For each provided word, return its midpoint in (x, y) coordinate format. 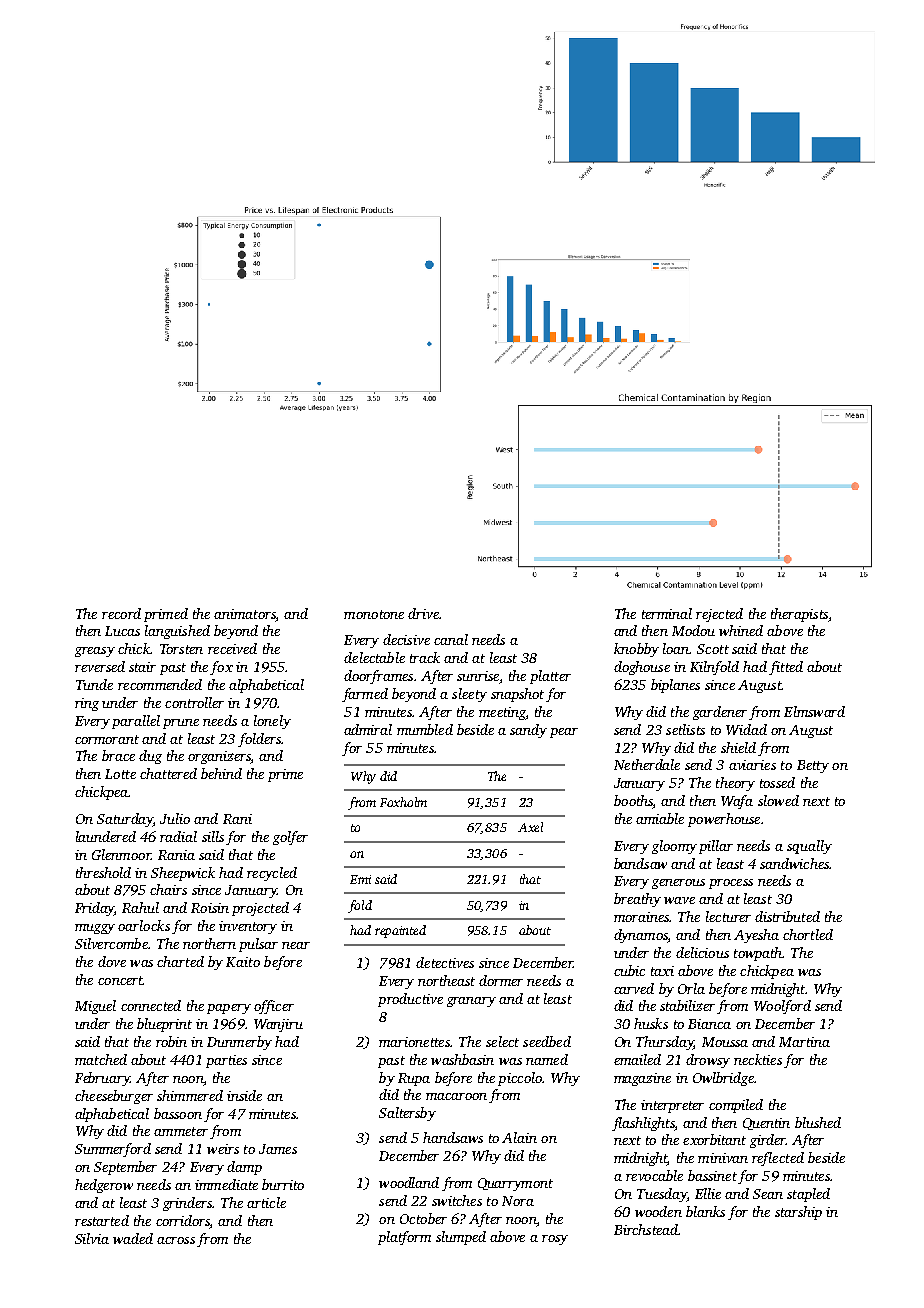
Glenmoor (121, 854)
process (731, 884)
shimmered (190, 1095)
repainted (400, 931)
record (121, 613)
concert (120, 980)
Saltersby (407, 1114)
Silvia (92, 1238)
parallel (136, 722)
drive (423, 613)
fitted (786, 668)
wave (679, 900)
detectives (445, 962)
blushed (818, 1122)
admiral (368, 729)
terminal (667, 613)
